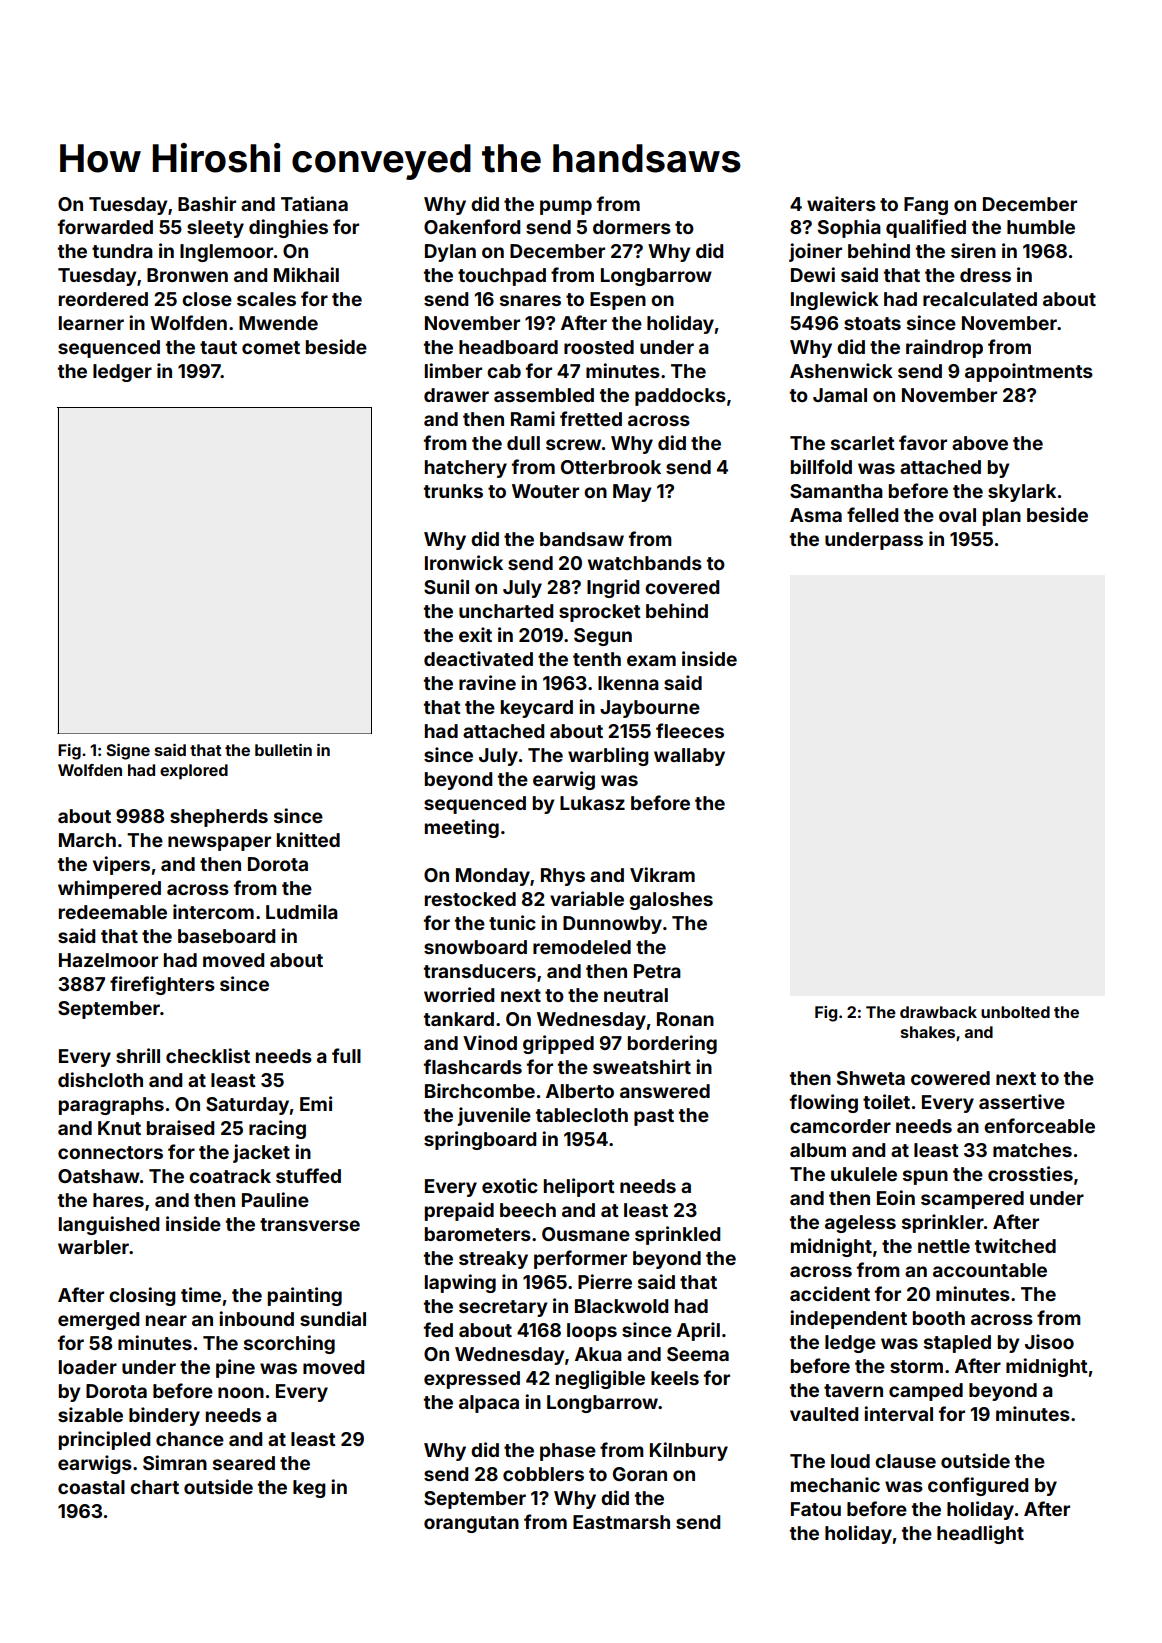 This image has height=1643, width=1162. I want to click on Inglemoor, so click(226, 253).
